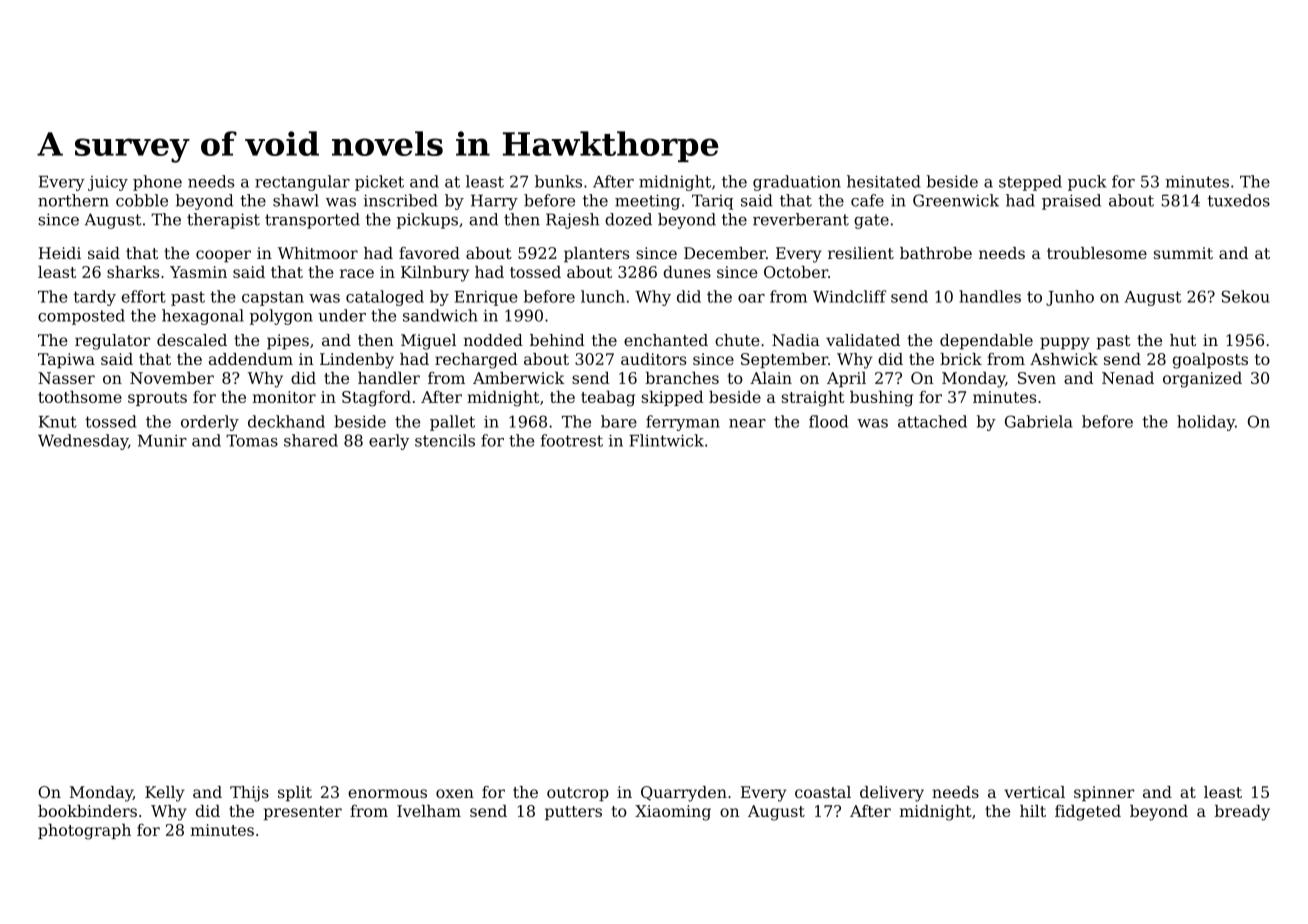 This image has width=1308, height=924. What do you see at coordinates (252, 441) in the image?
I see `Tomas` at bounding box center [252, 441].
